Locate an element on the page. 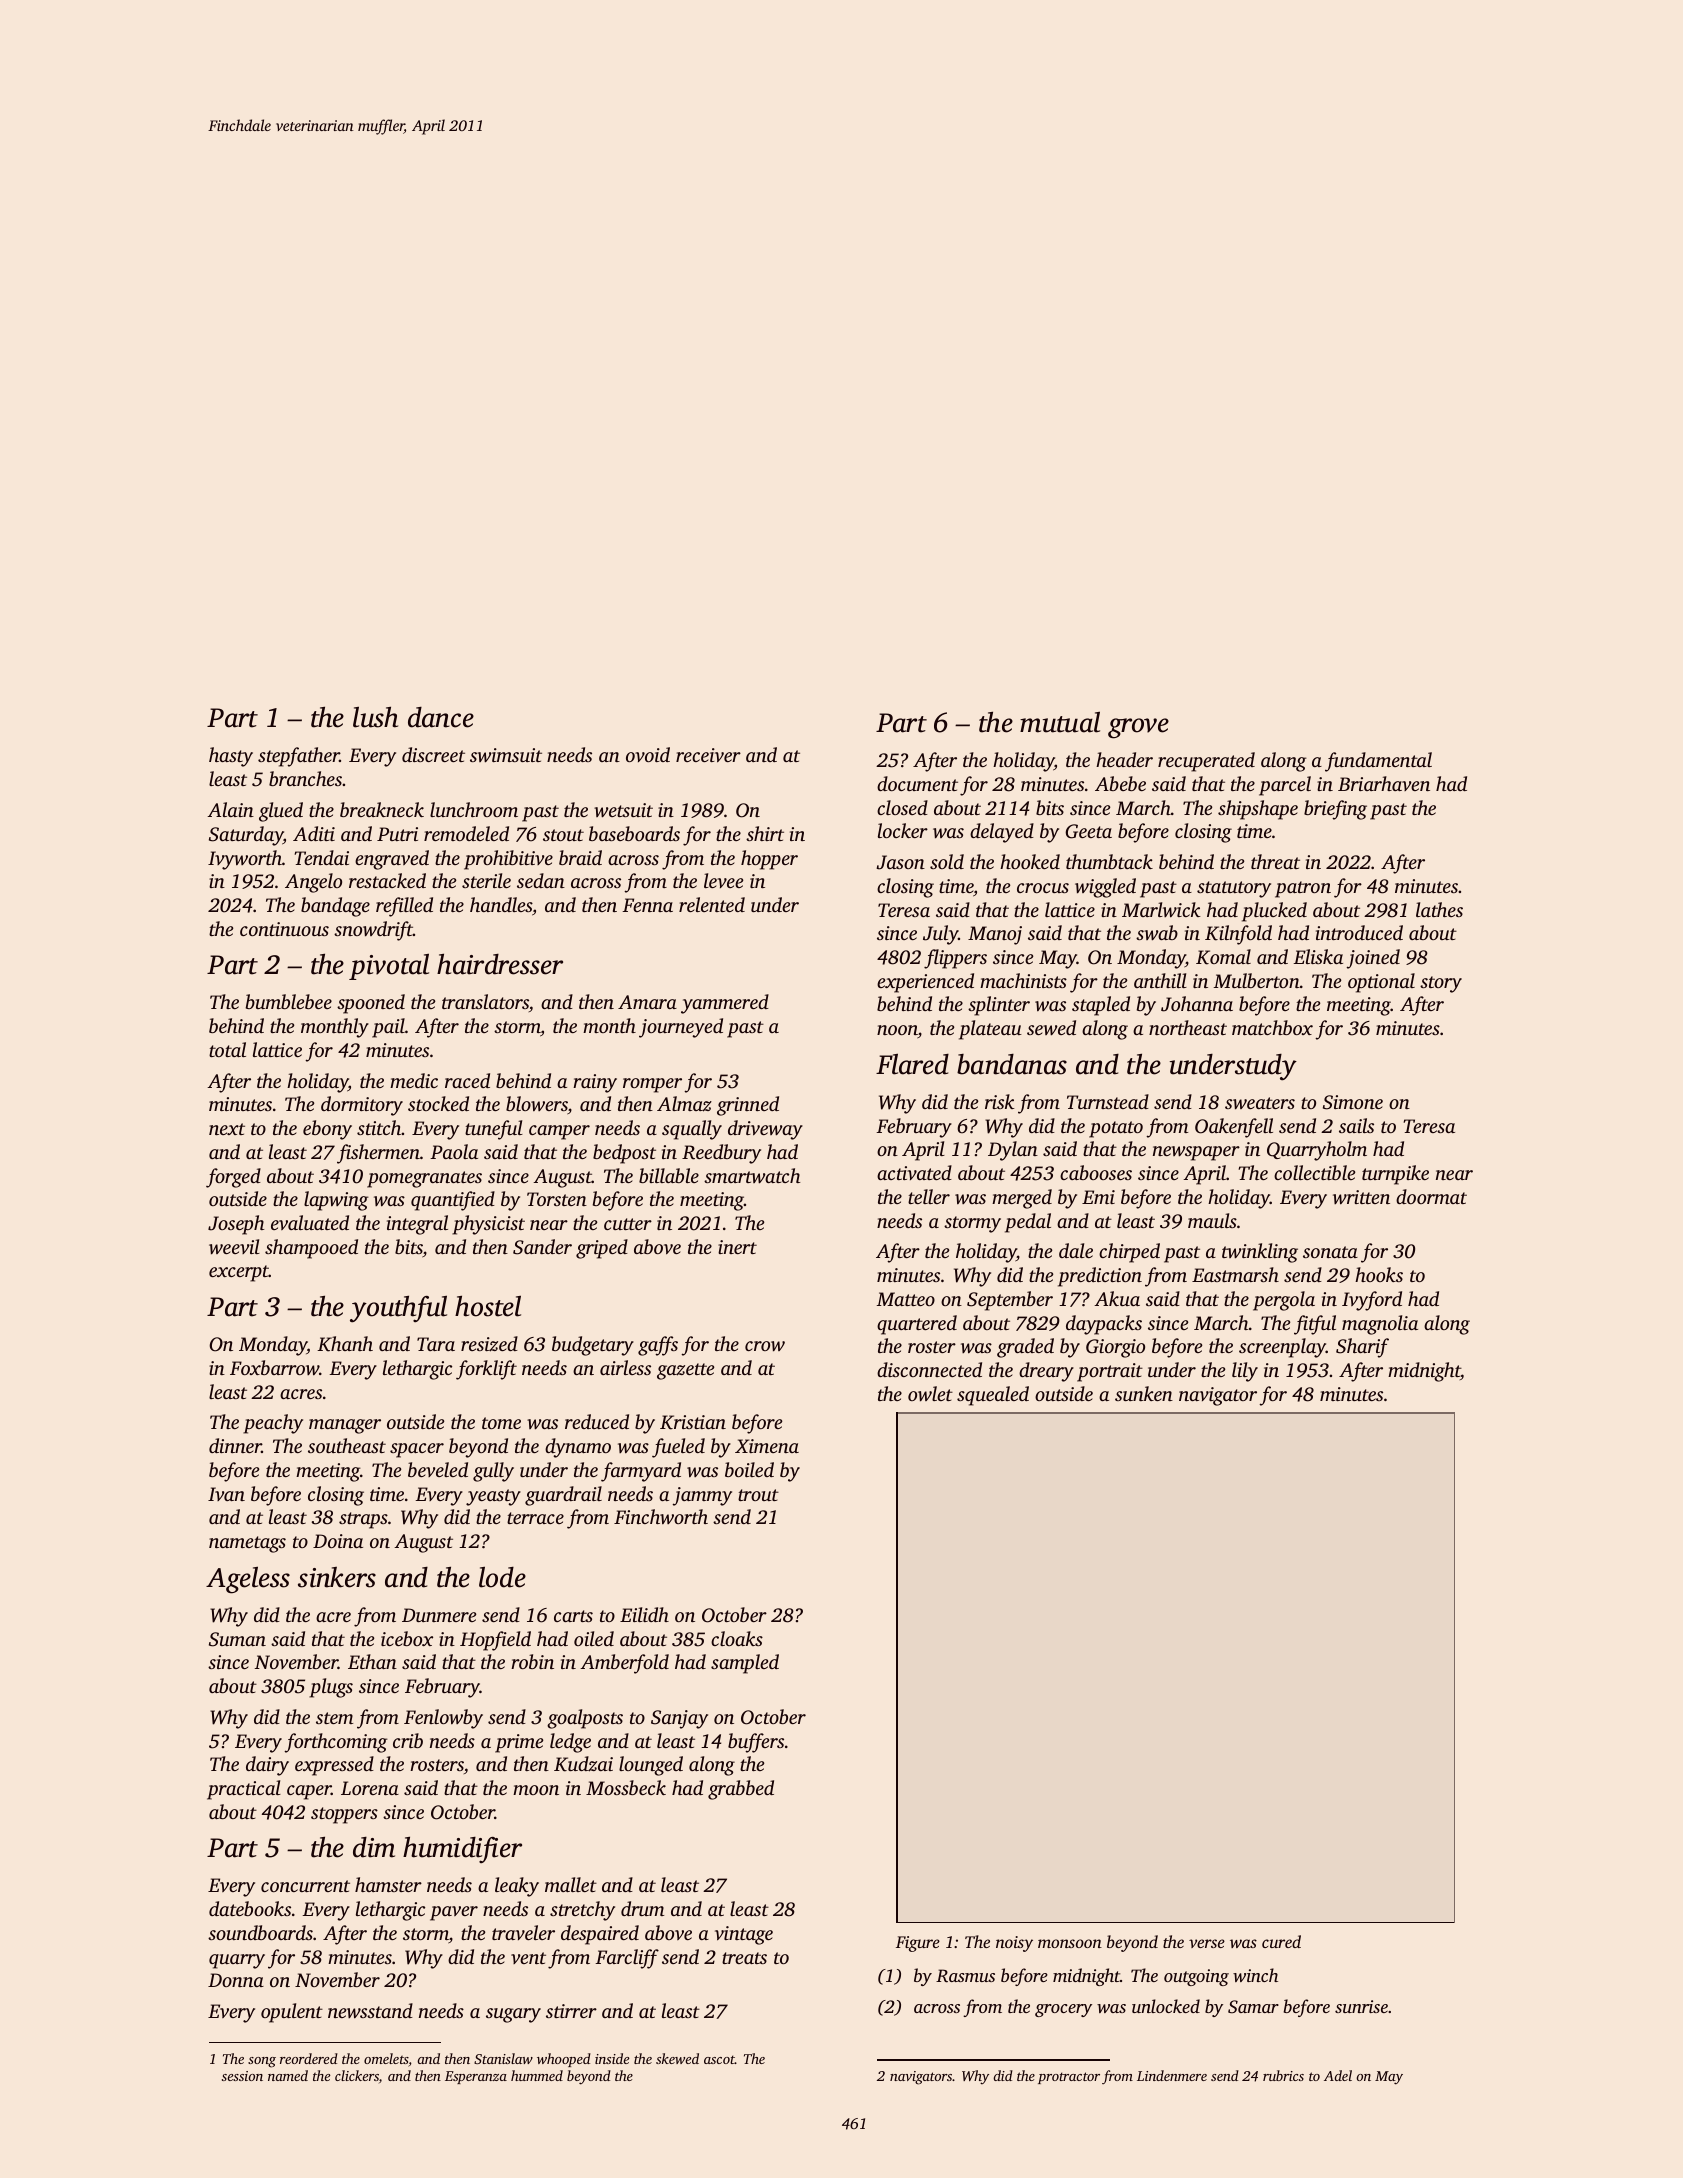  hooks is located at coordinates (1379, 1274).
